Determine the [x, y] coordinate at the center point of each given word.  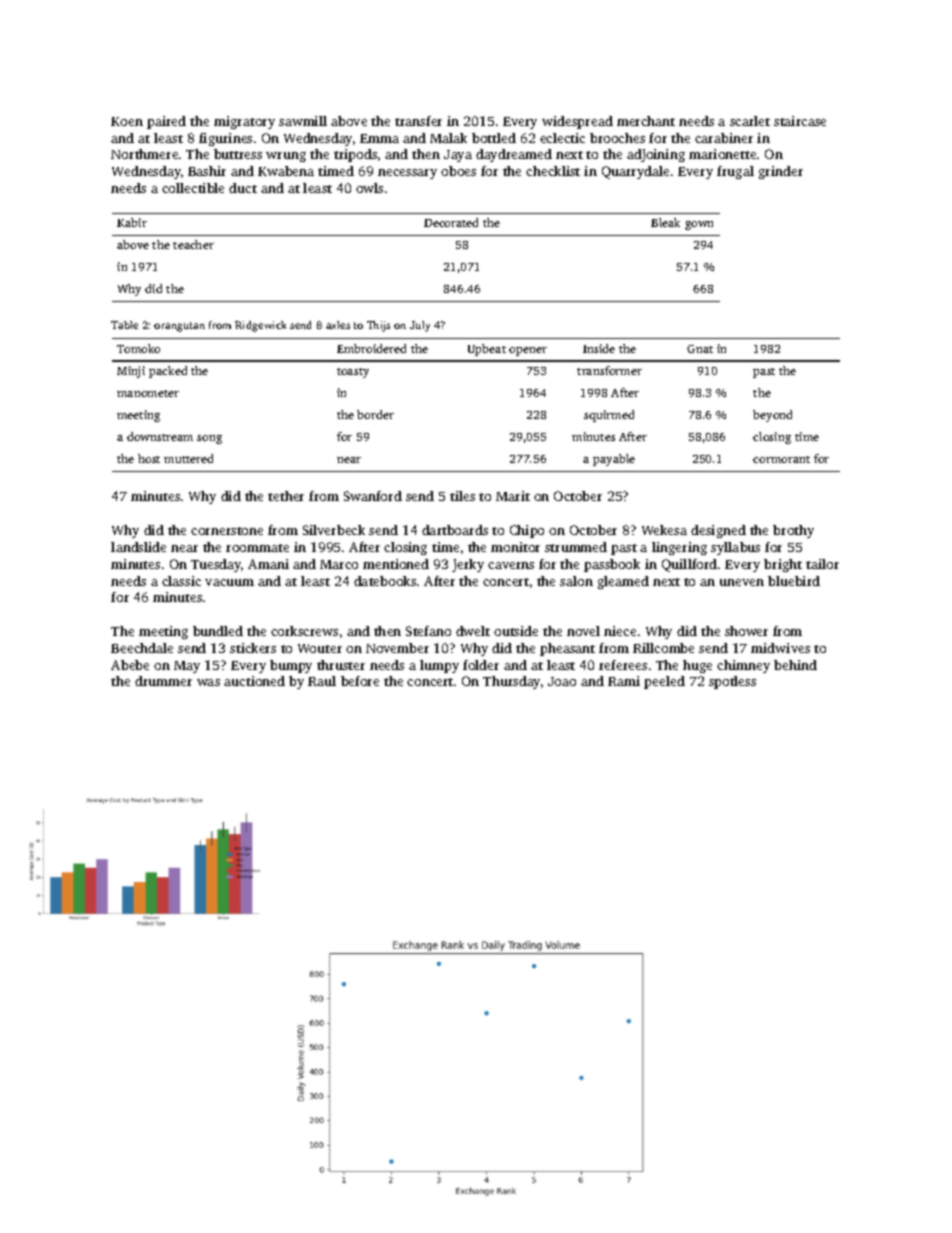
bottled [494, 138]
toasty [353, 373]
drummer [163, 681]
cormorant [781, 459]
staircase [800, 121]
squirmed [609, 416]
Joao [562, 681]
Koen [127, 121]
